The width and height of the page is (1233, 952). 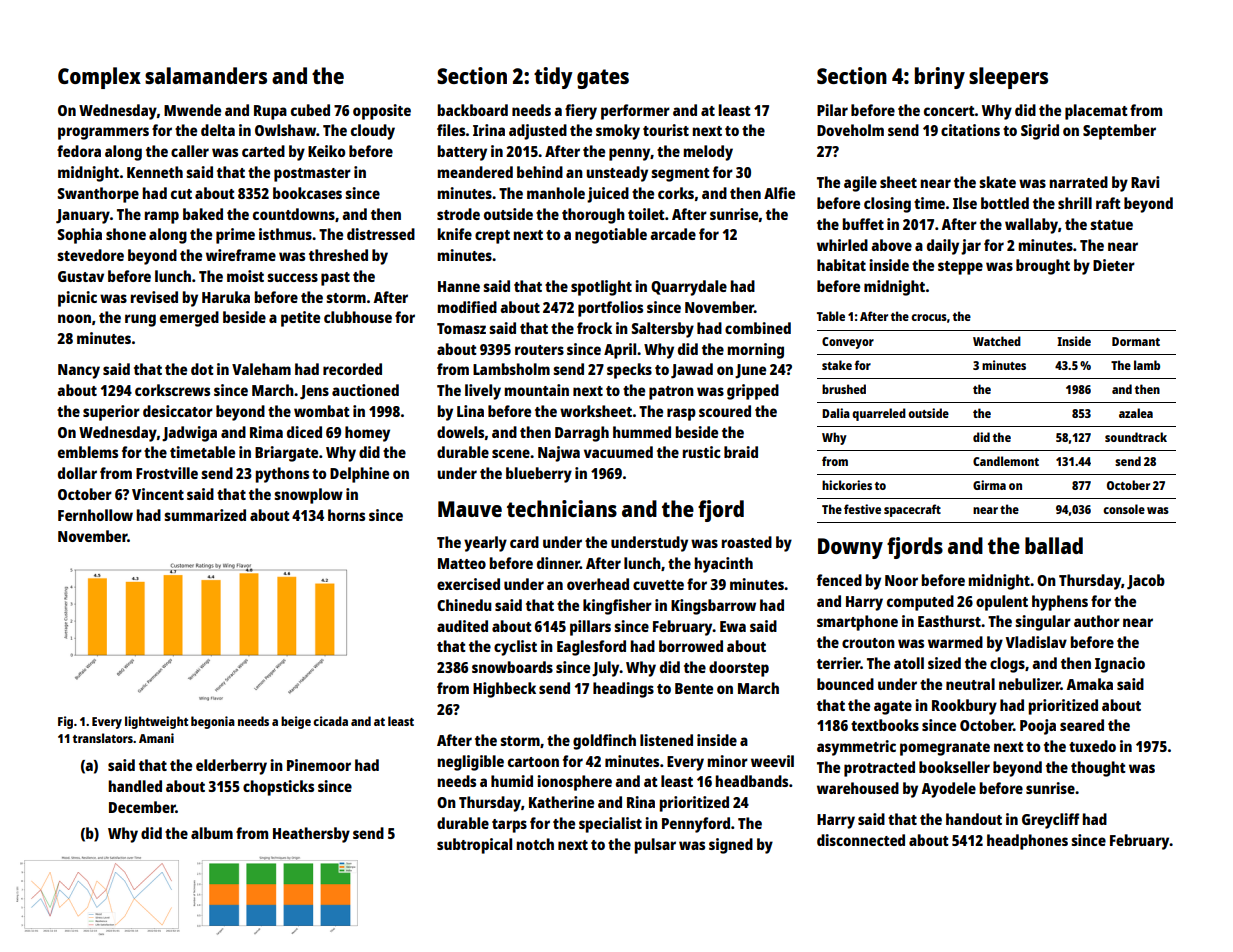 I want to click on dollar, so click(x=77, y=473).
